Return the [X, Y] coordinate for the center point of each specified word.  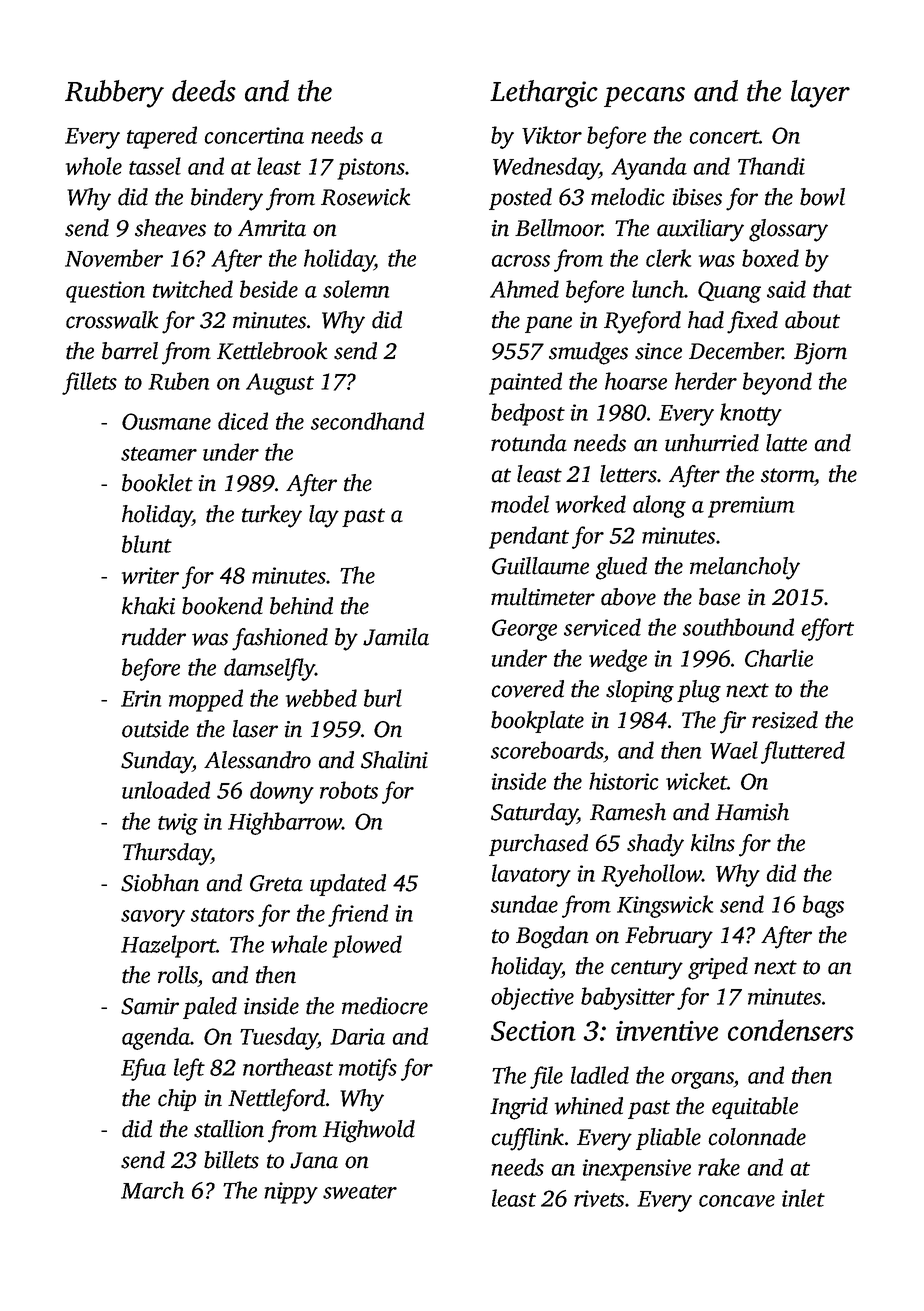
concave [737, 1201]
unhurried [712, 443]
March [152, 1190]
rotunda [529, 443]
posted [520, 199]
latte [786, 443]
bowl [822, 197]
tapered [162, 137]
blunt [147, 544]
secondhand [367, 421]
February [669, 937]
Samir [150, 1006]
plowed [367, 946]
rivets [599, 1198]
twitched [193, 289]
